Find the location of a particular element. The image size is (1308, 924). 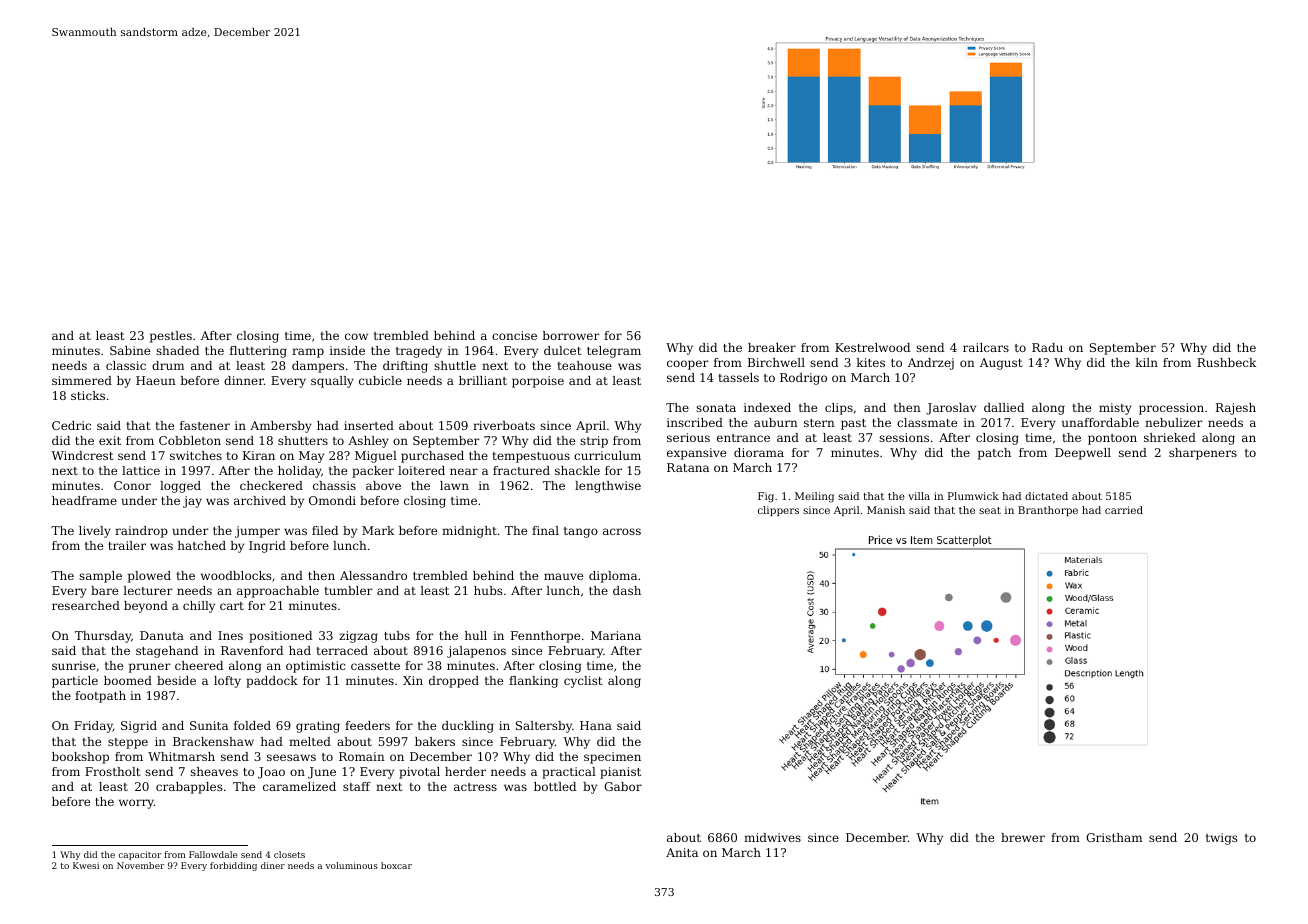

Jaroslav is located at coordinates (951, 409).
